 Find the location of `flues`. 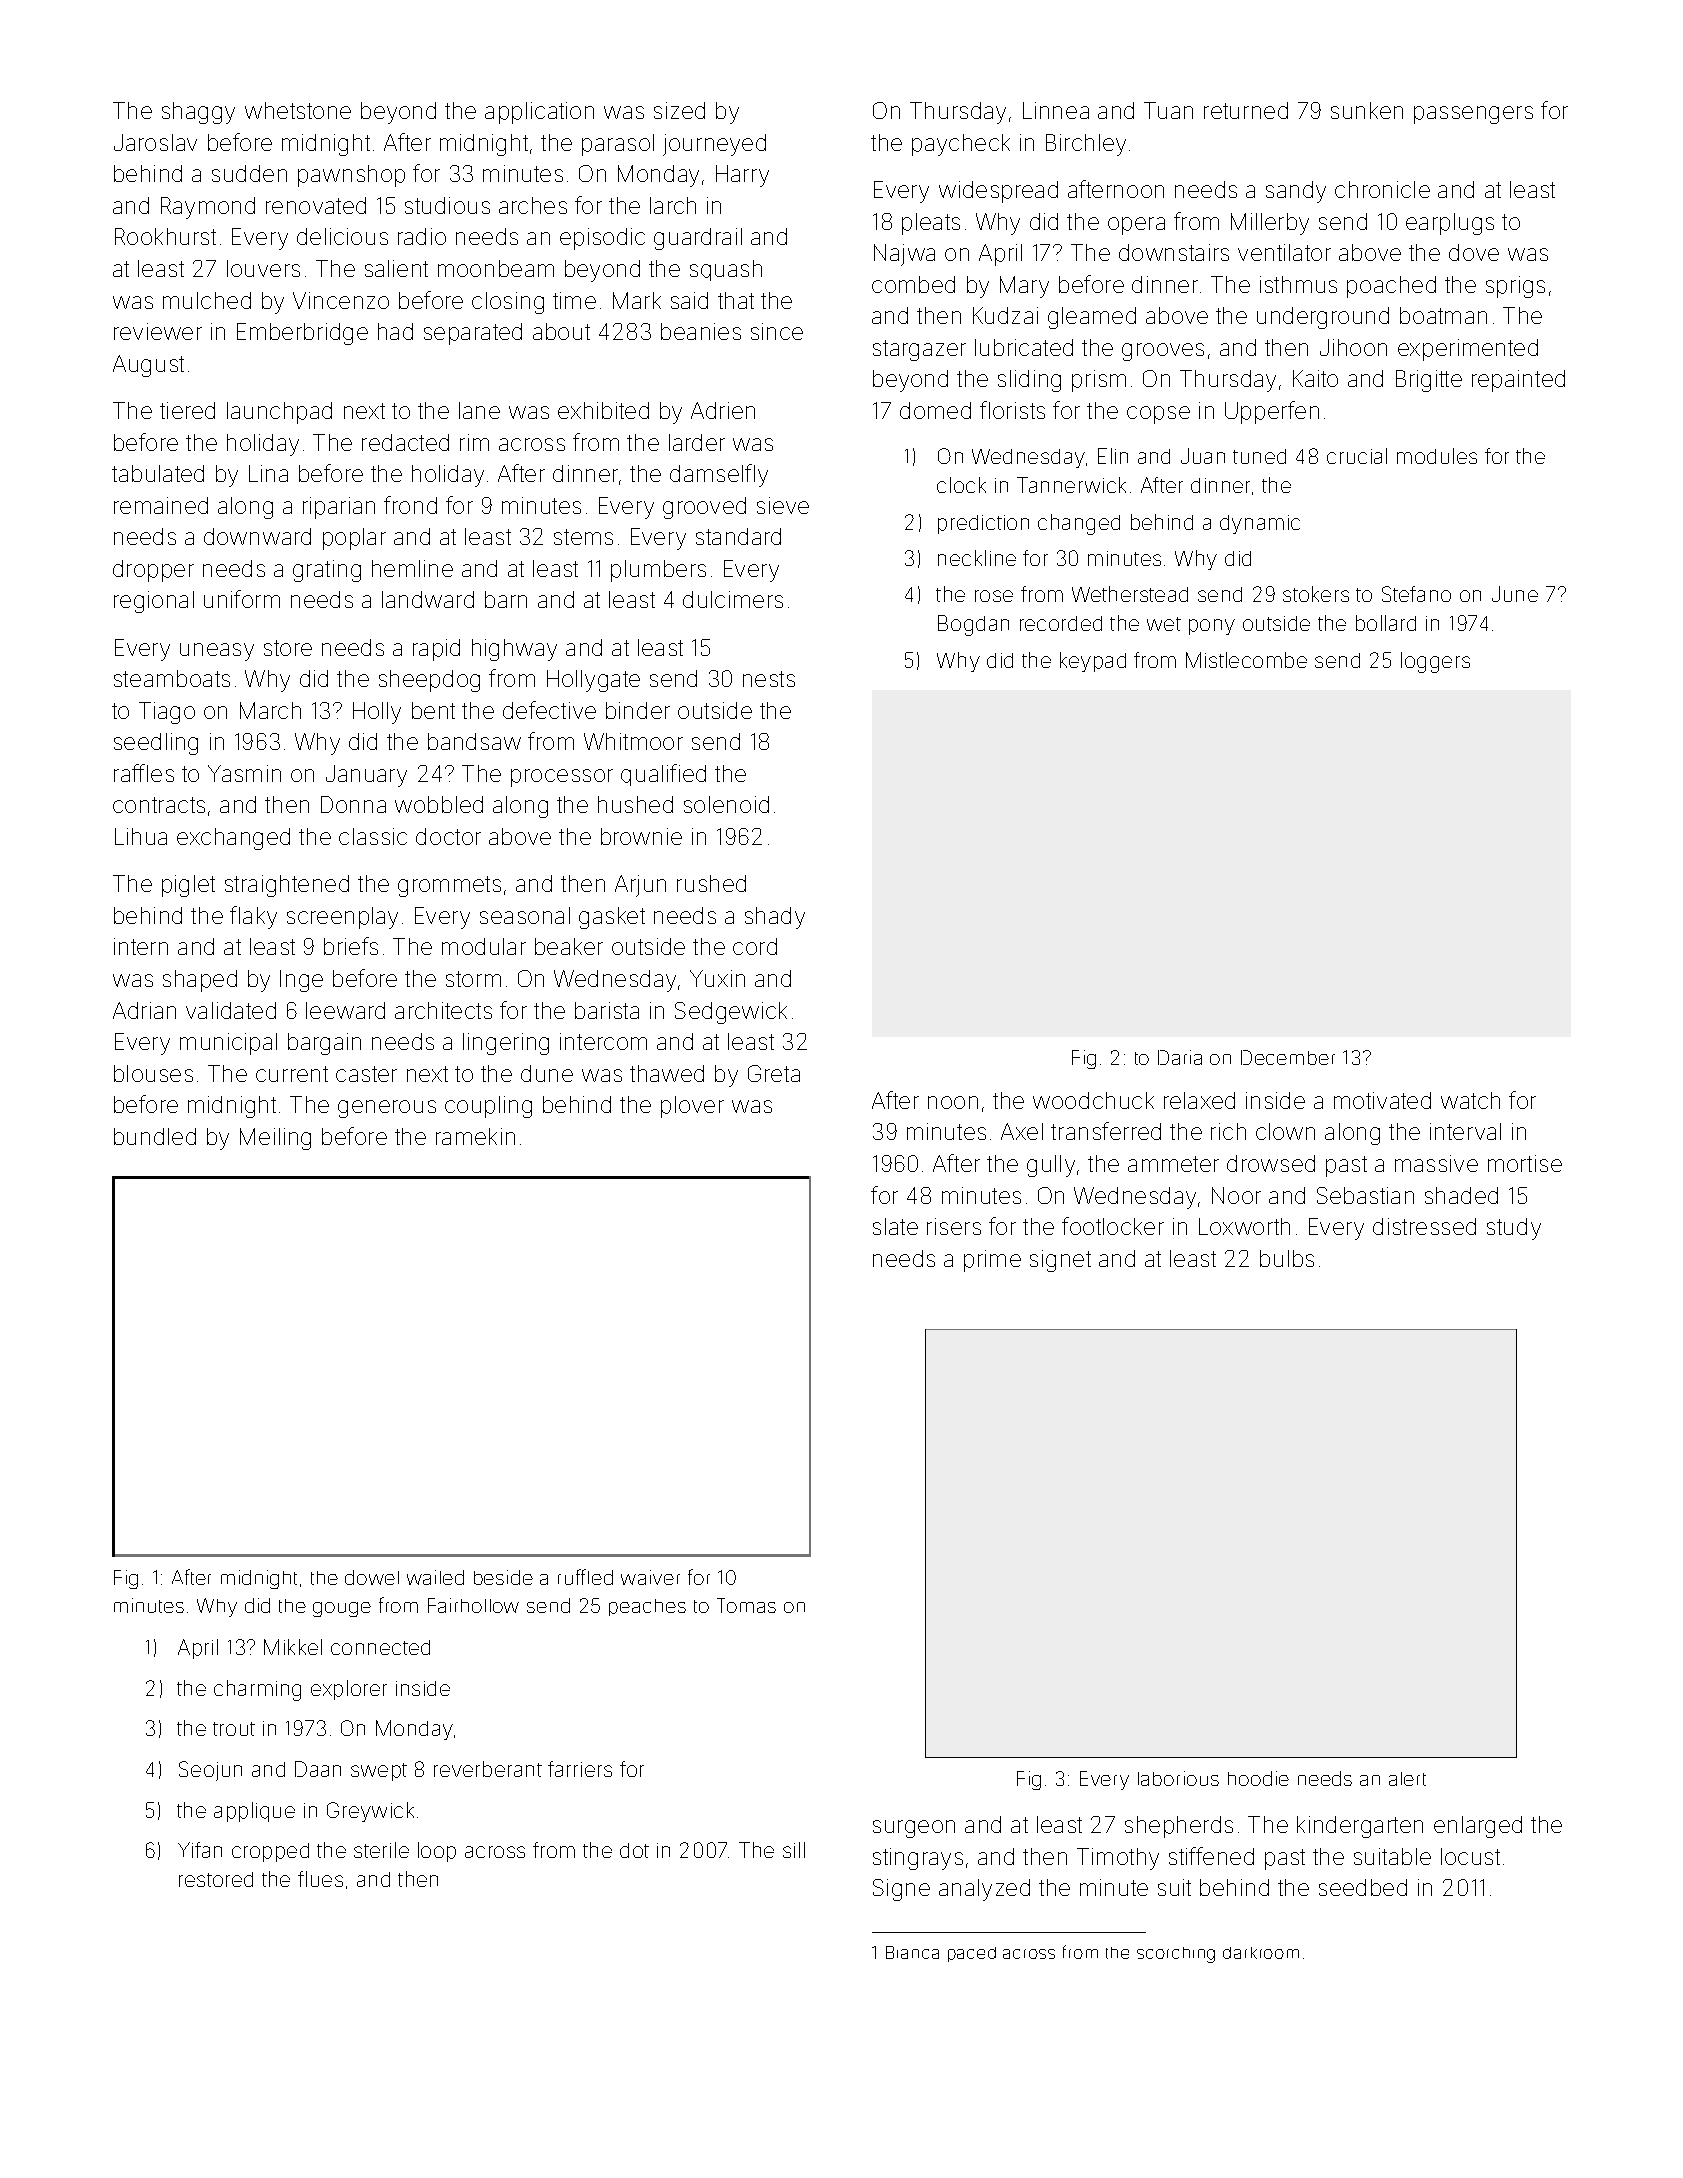

flues is located at coordinates (320, 1879).
